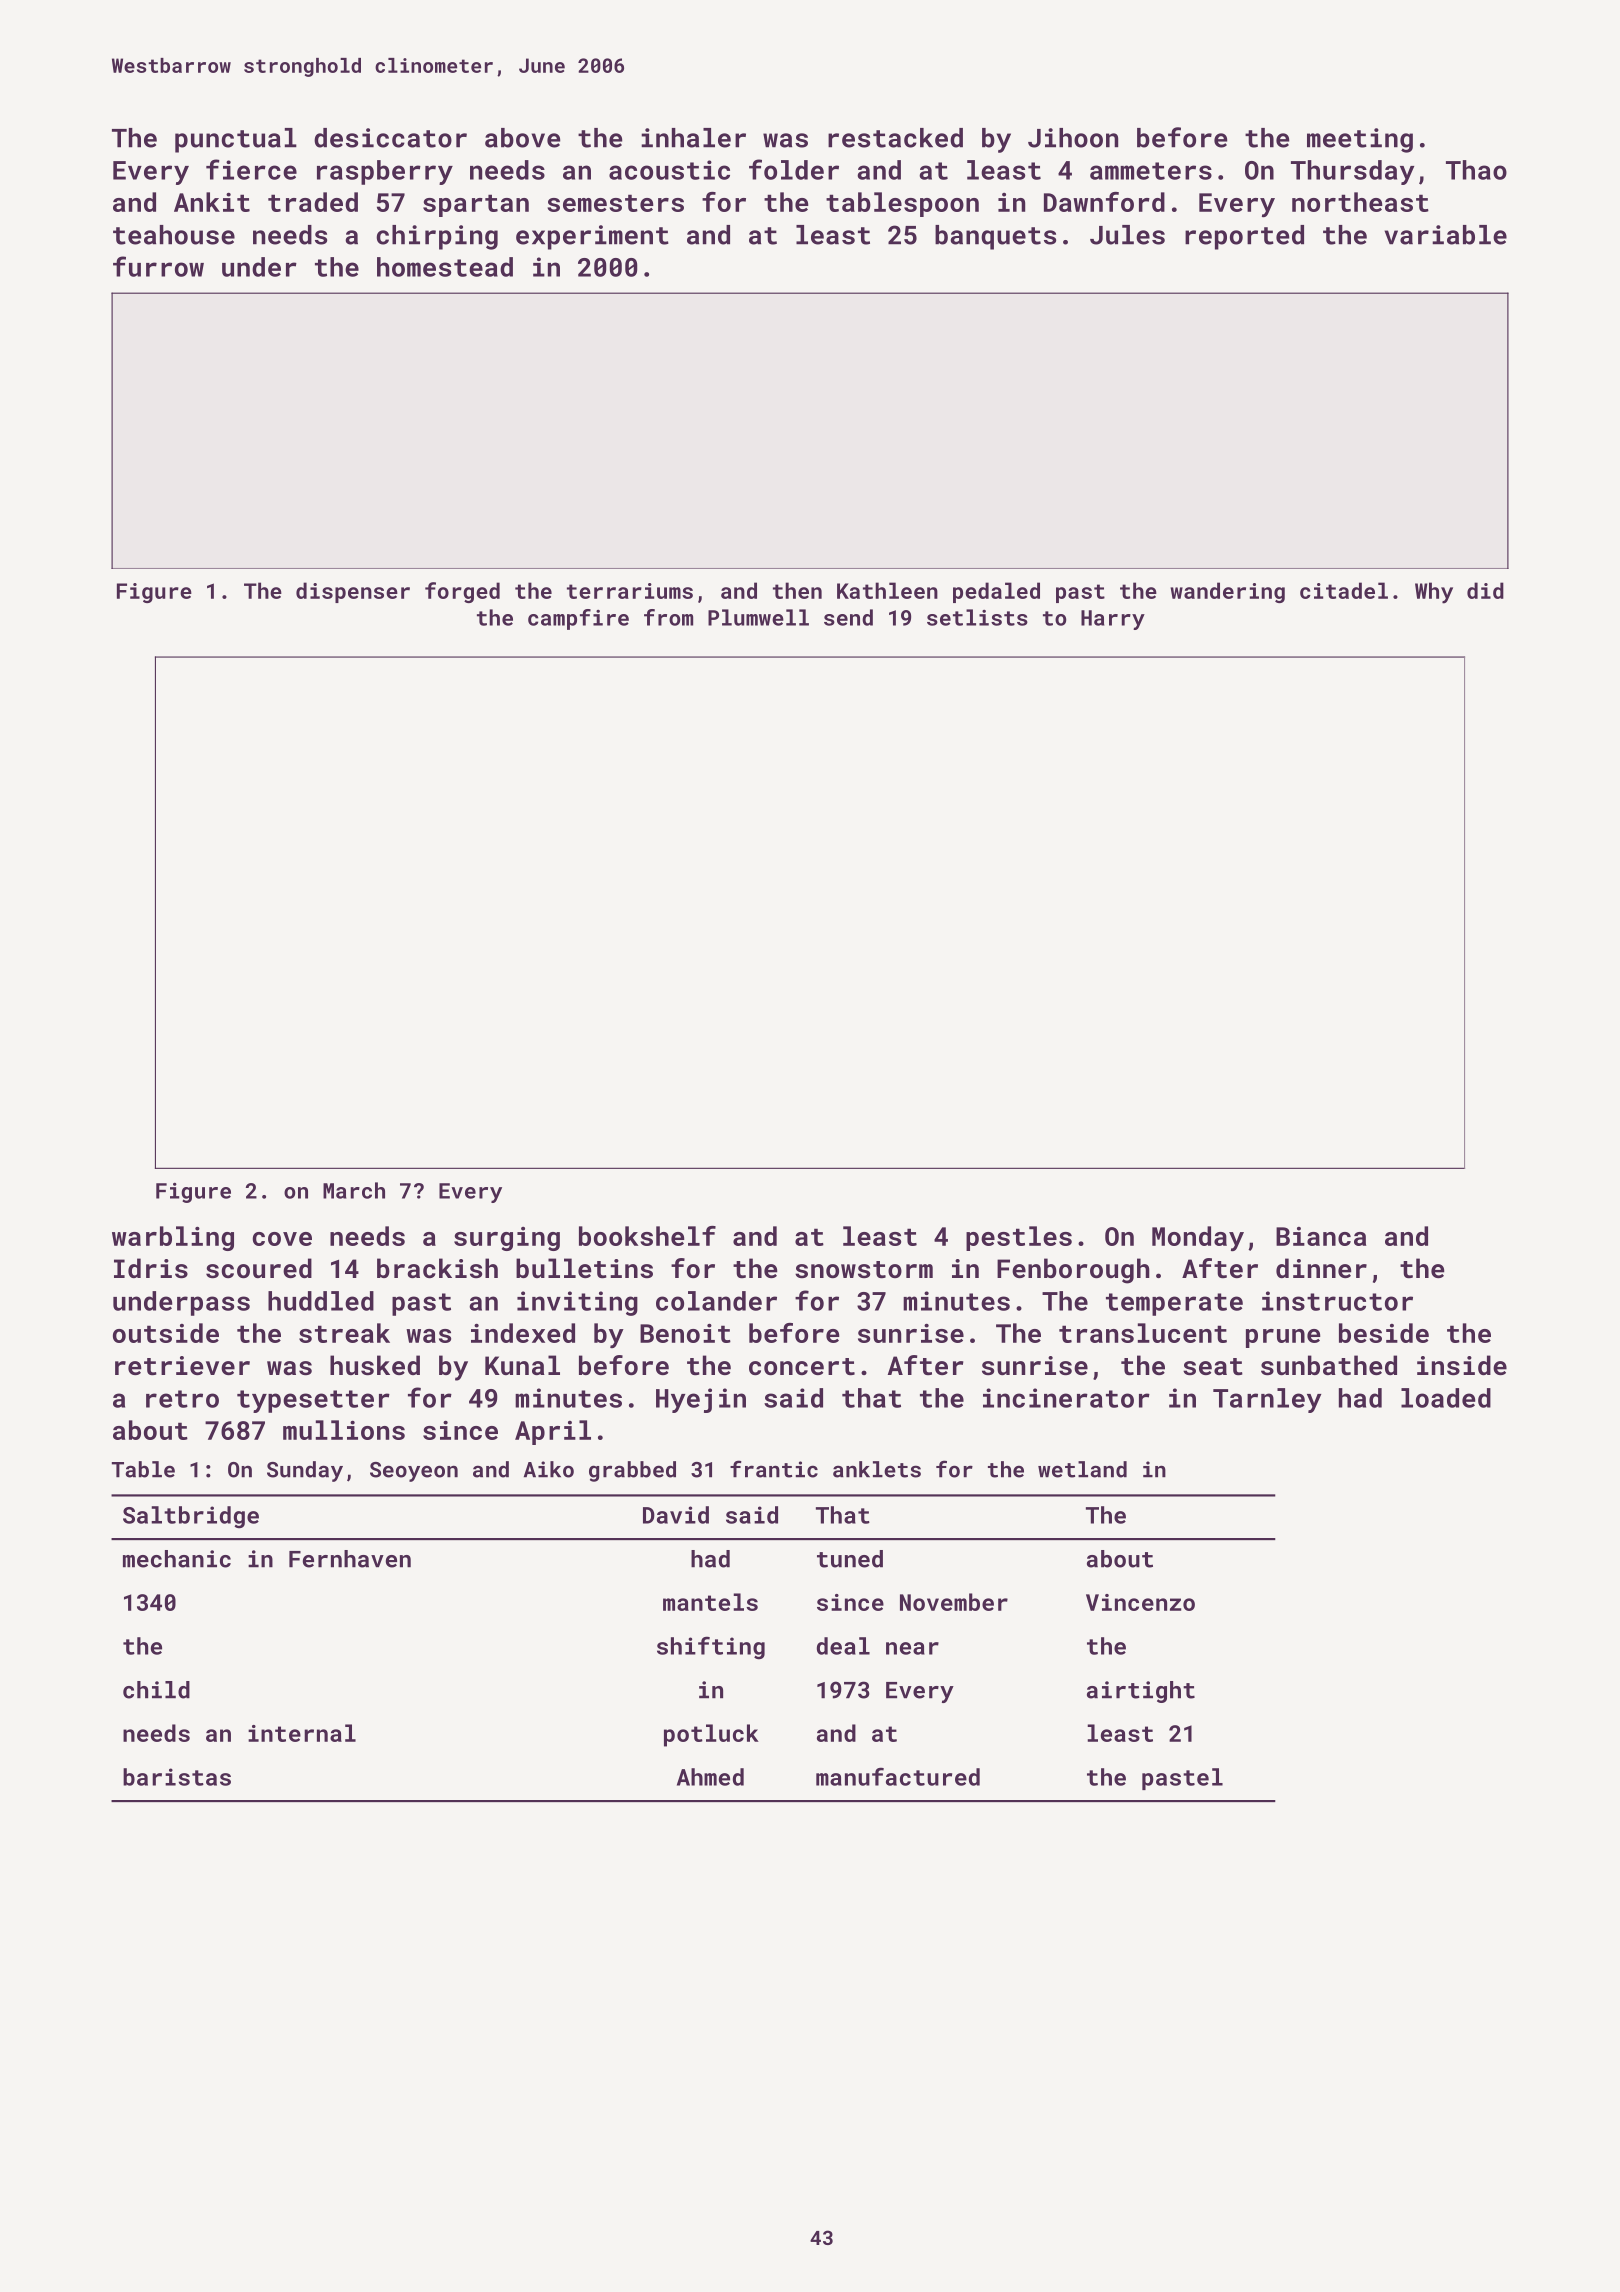  Describe the element at coordinates (1360, 140) in the page. I see `meeting` at that location.
